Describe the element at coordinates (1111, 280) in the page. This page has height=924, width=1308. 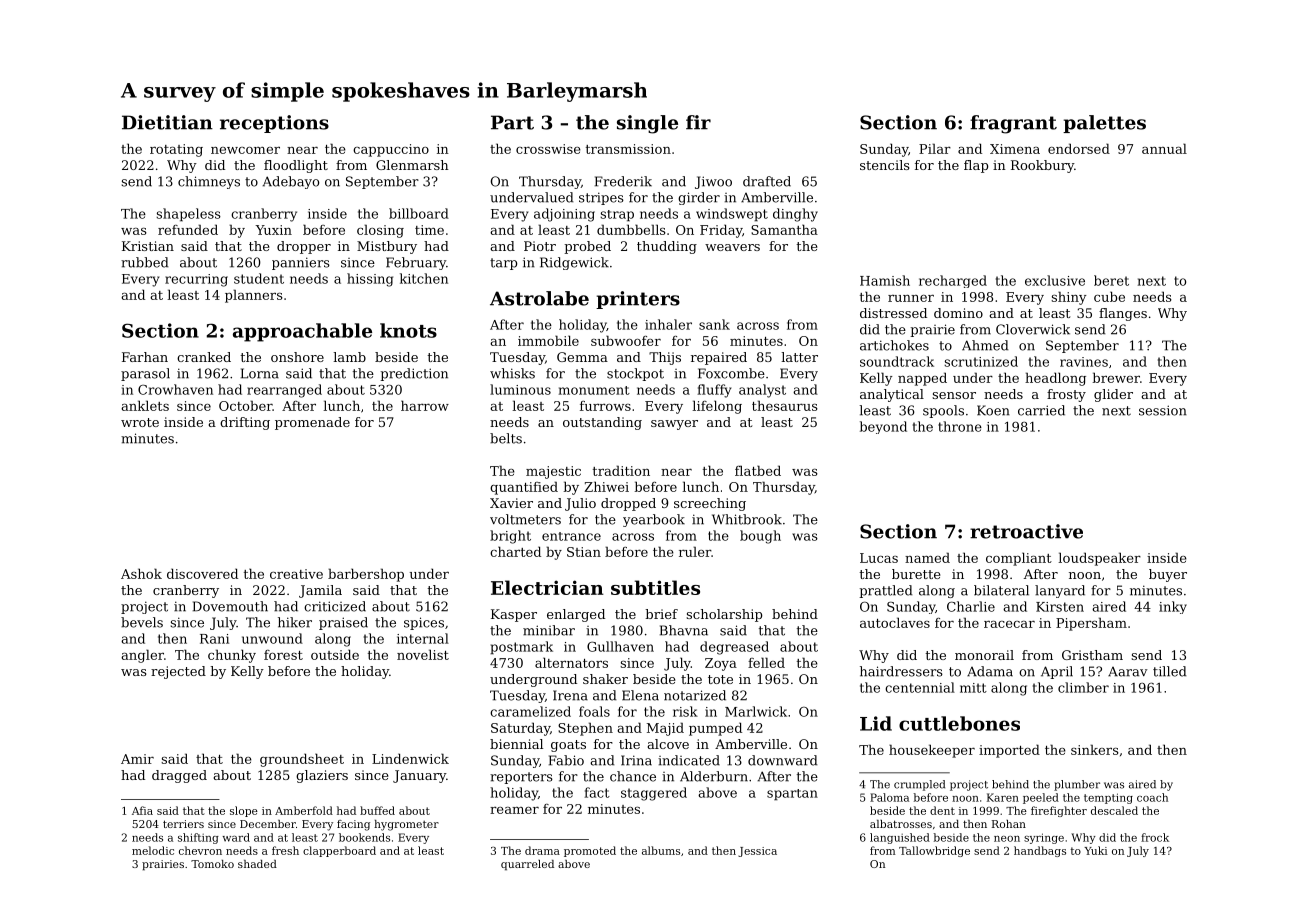
I see `beret` at that location.
